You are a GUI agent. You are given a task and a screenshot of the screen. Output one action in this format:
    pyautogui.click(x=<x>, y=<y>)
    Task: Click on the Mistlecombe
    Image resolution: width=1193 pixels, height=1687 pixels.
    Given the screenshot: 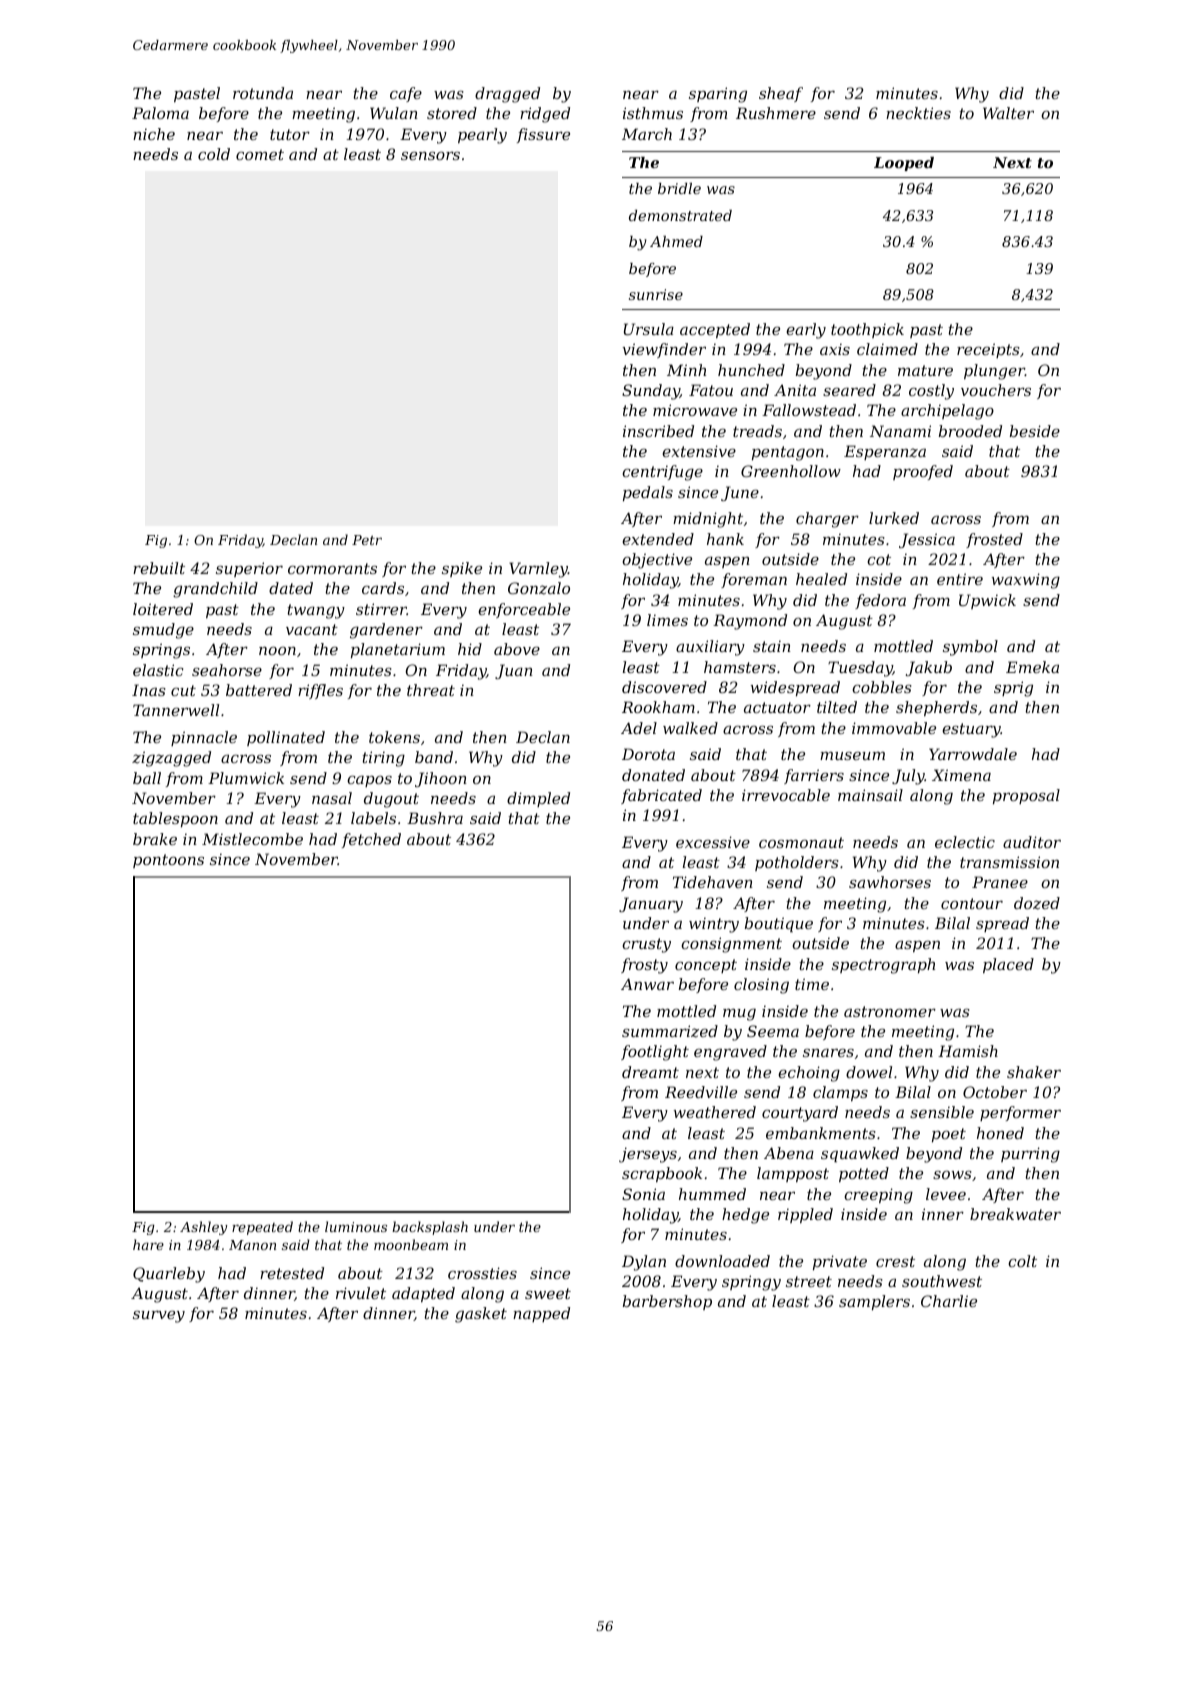 What is the action you would take?
    pyautogui.click(x=252, y=839)
